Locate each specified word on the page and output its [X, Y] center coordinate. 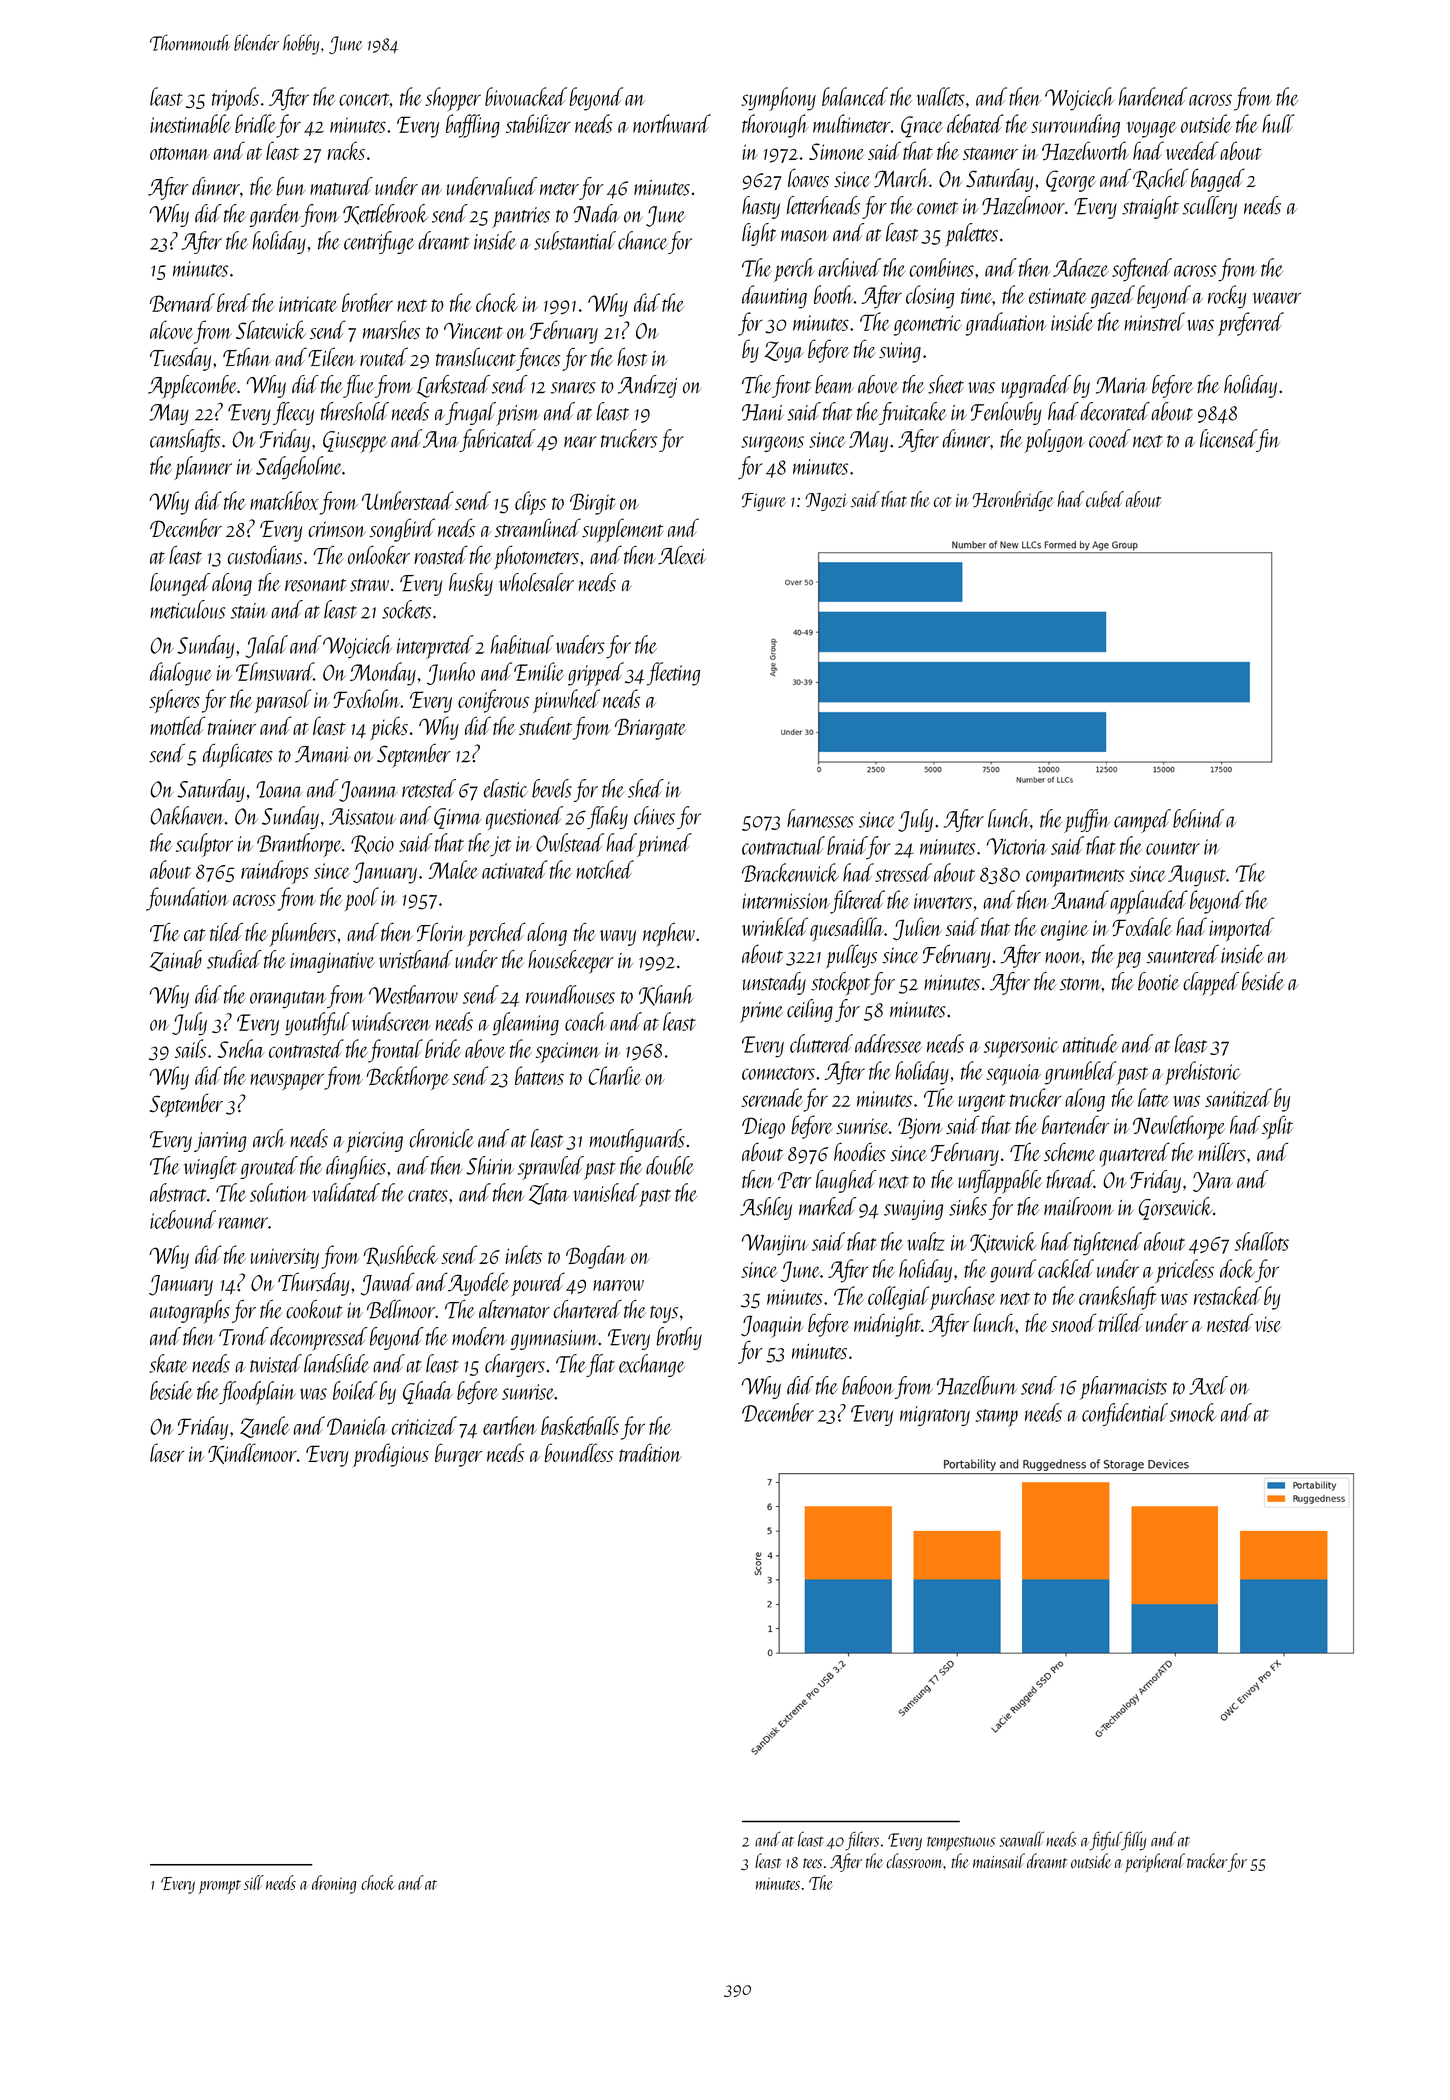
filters [862, 1841]
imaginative [332, 963]
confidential [1125, 1414]
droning [334, 1884]
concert [364, 99]
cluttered [821, 1043]
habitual [522, 644]
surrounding [1075, 126]
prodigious [391, 1455]
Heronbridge [1013, 501]
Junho [451, 673]
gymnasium [554, 1340]
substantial [575, 240]
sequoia [1013, 1075]
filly [1134, 1841]
